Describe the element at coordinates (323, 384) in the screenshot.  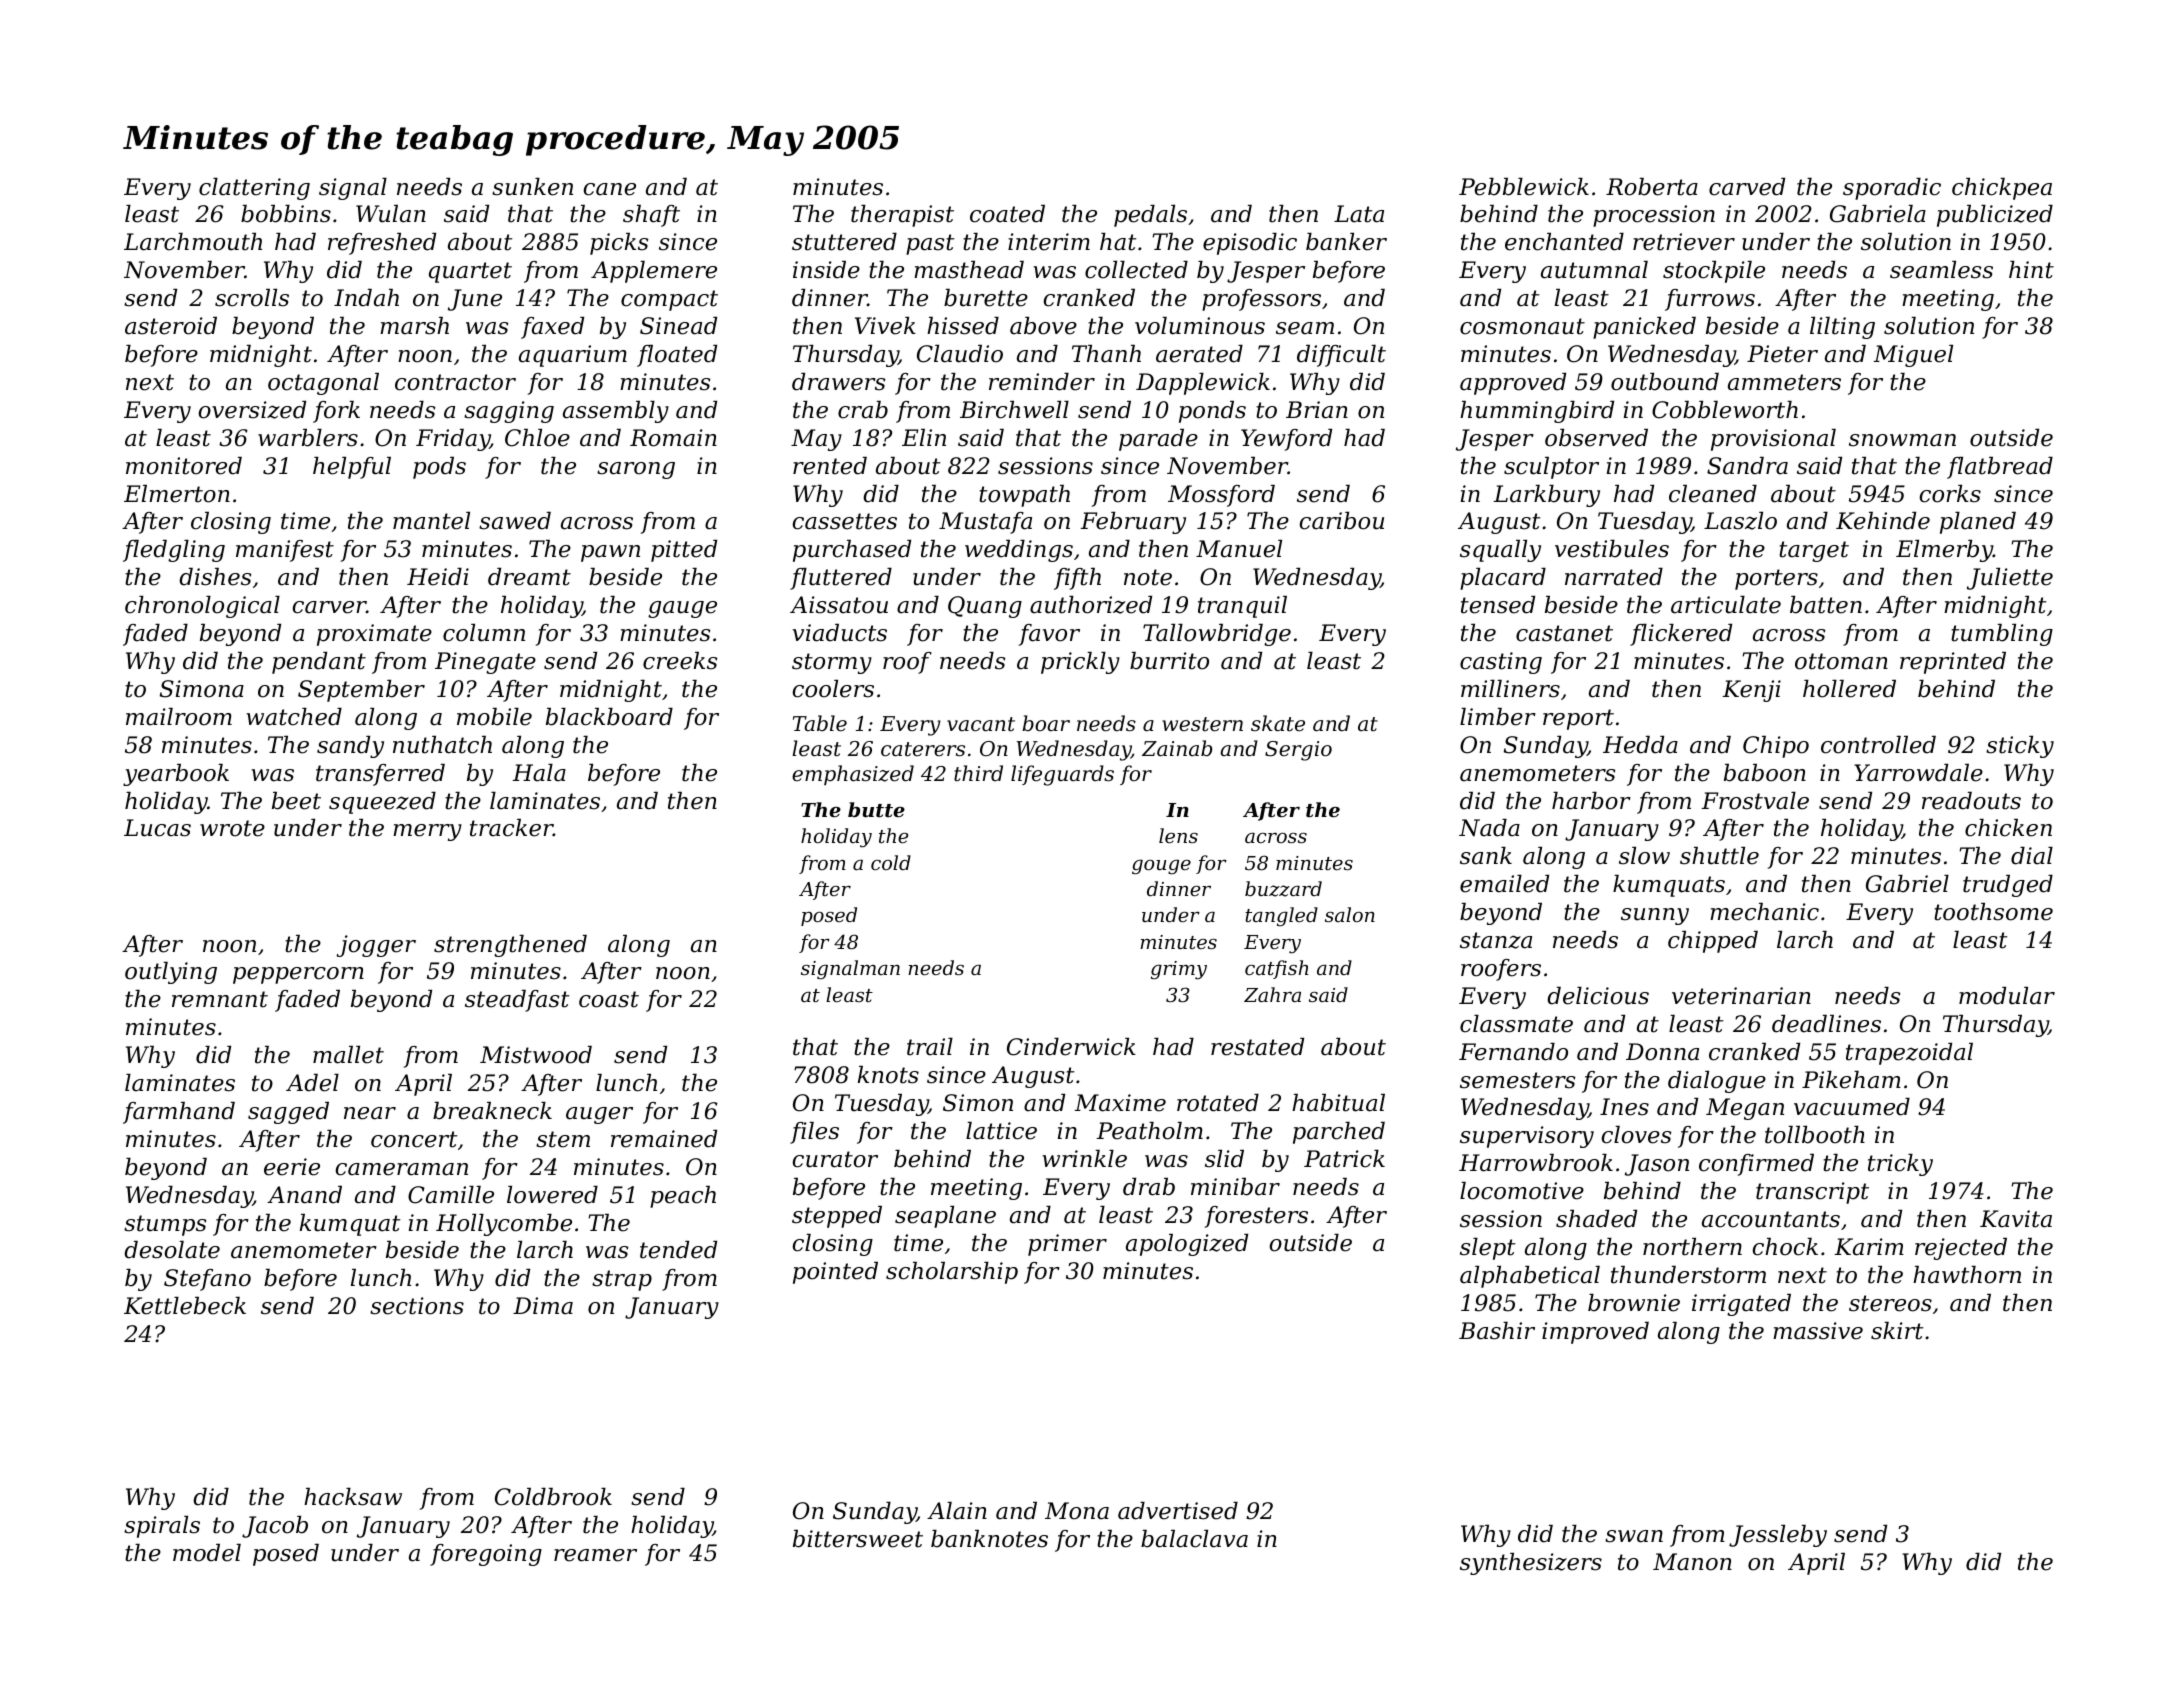
I see `octagonal` at that location.
